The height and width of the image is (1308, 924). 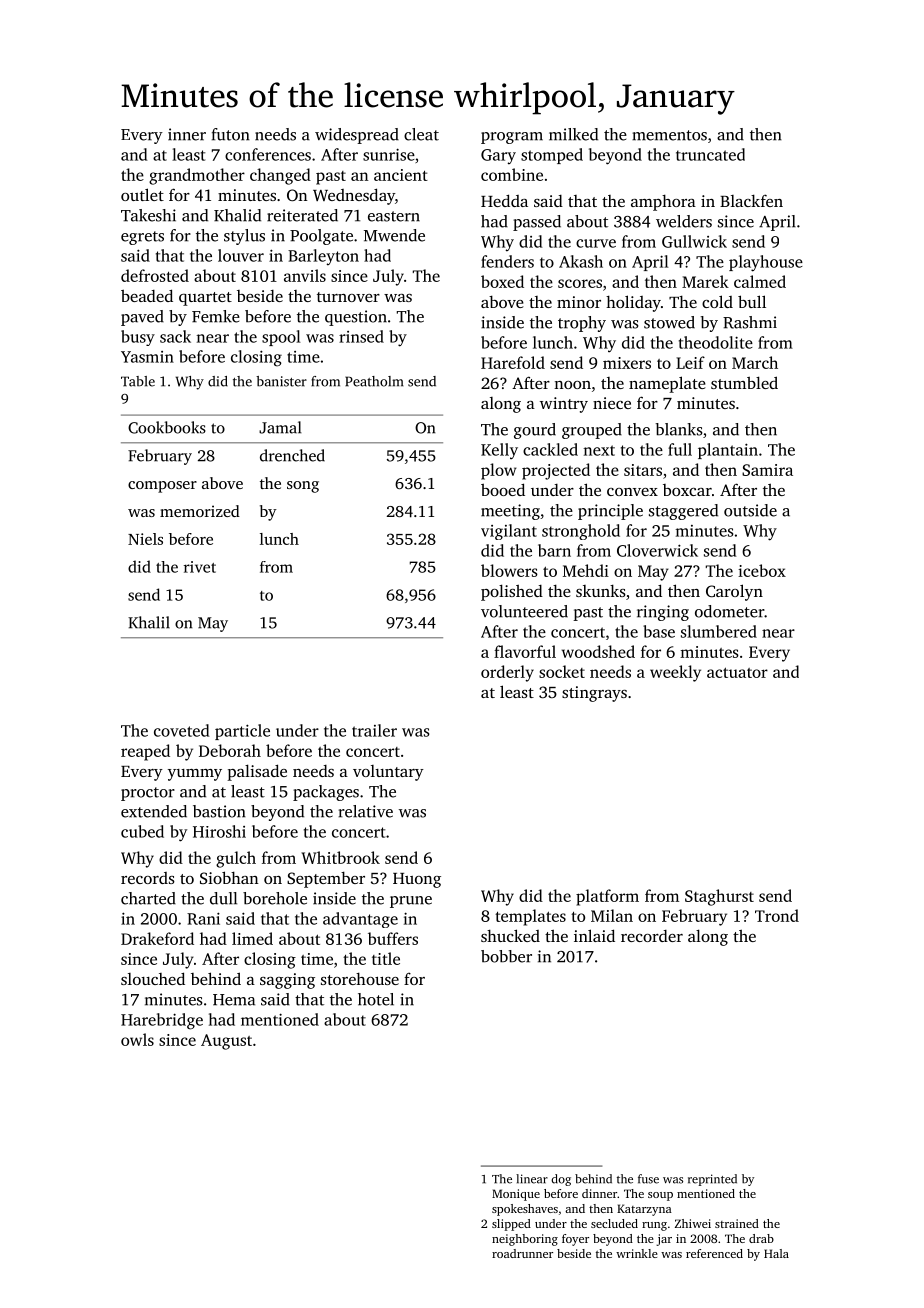 What do you see at coordinates (762, 570) in the image?
I see `icebox` at bounding box center [762, 570].
